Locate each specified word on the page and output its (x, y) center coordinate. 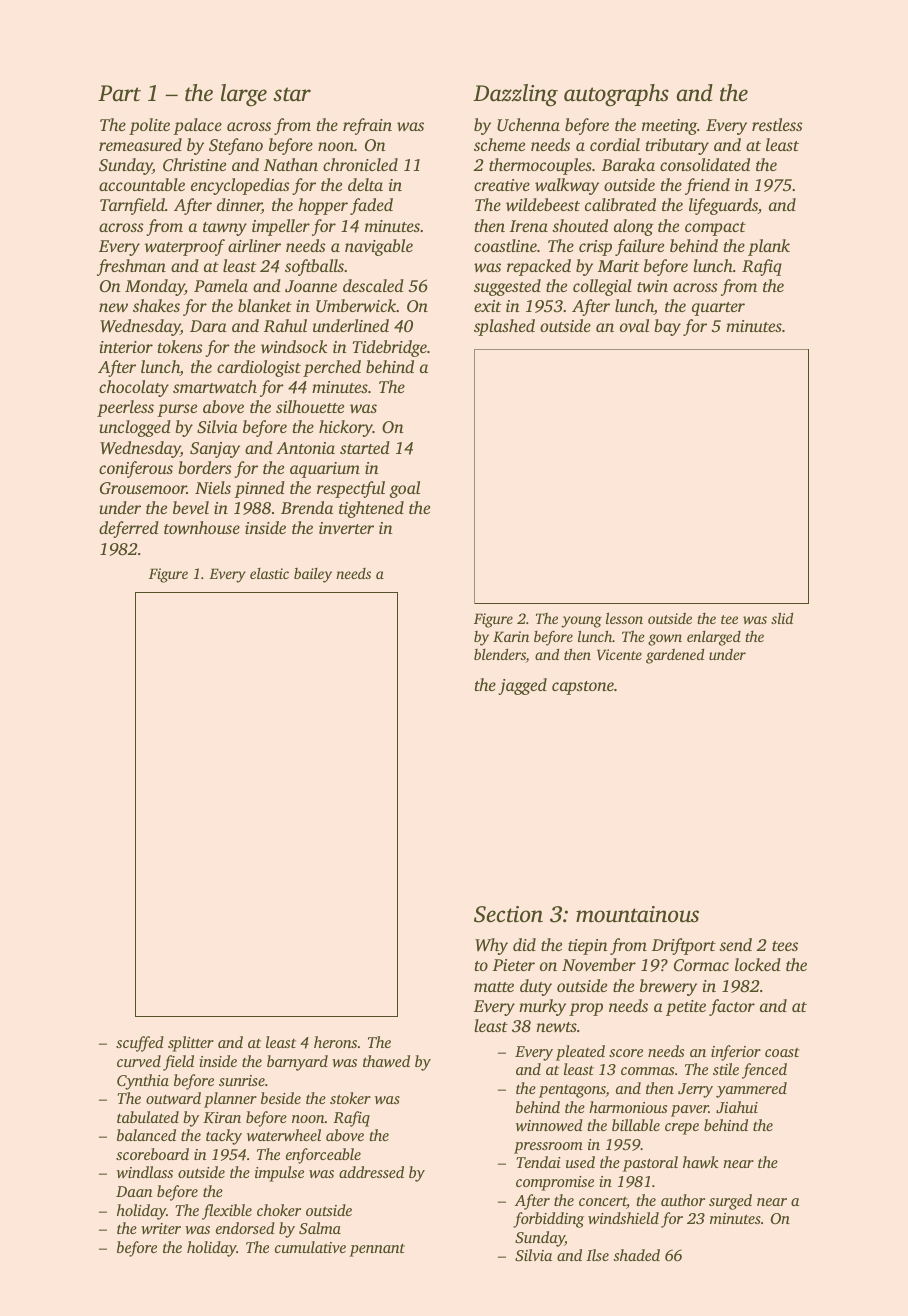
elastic (269, 573)
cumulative (310, 1247)
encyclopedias (240, 186)
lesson (624, 618)
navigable (379, 247)
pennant (377, 1250)
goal (405, 489)
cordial (615, 144)
